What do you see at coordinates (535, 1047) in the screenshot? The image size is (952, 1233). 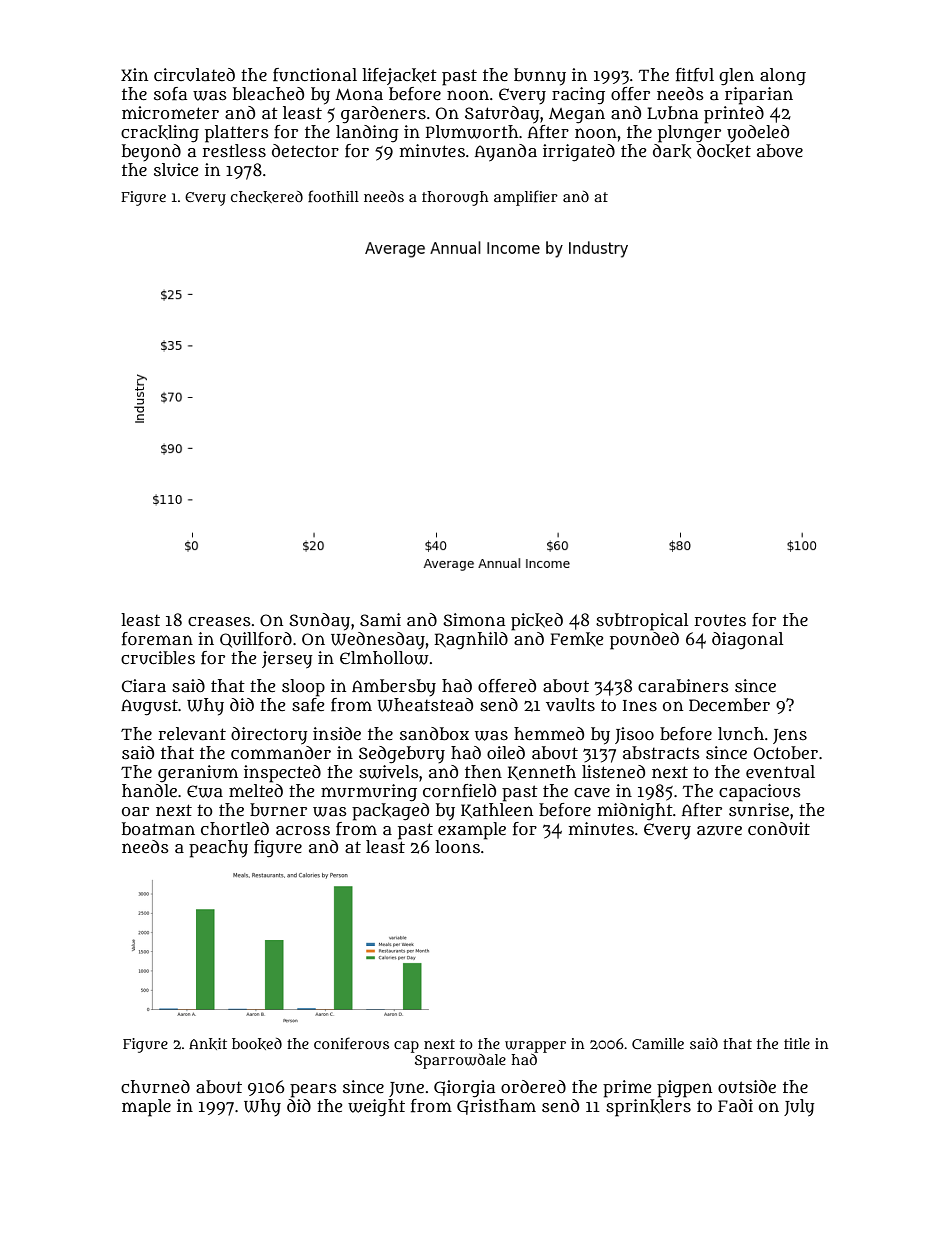 I see `wrapper` at bounding box center [535, 1047].
